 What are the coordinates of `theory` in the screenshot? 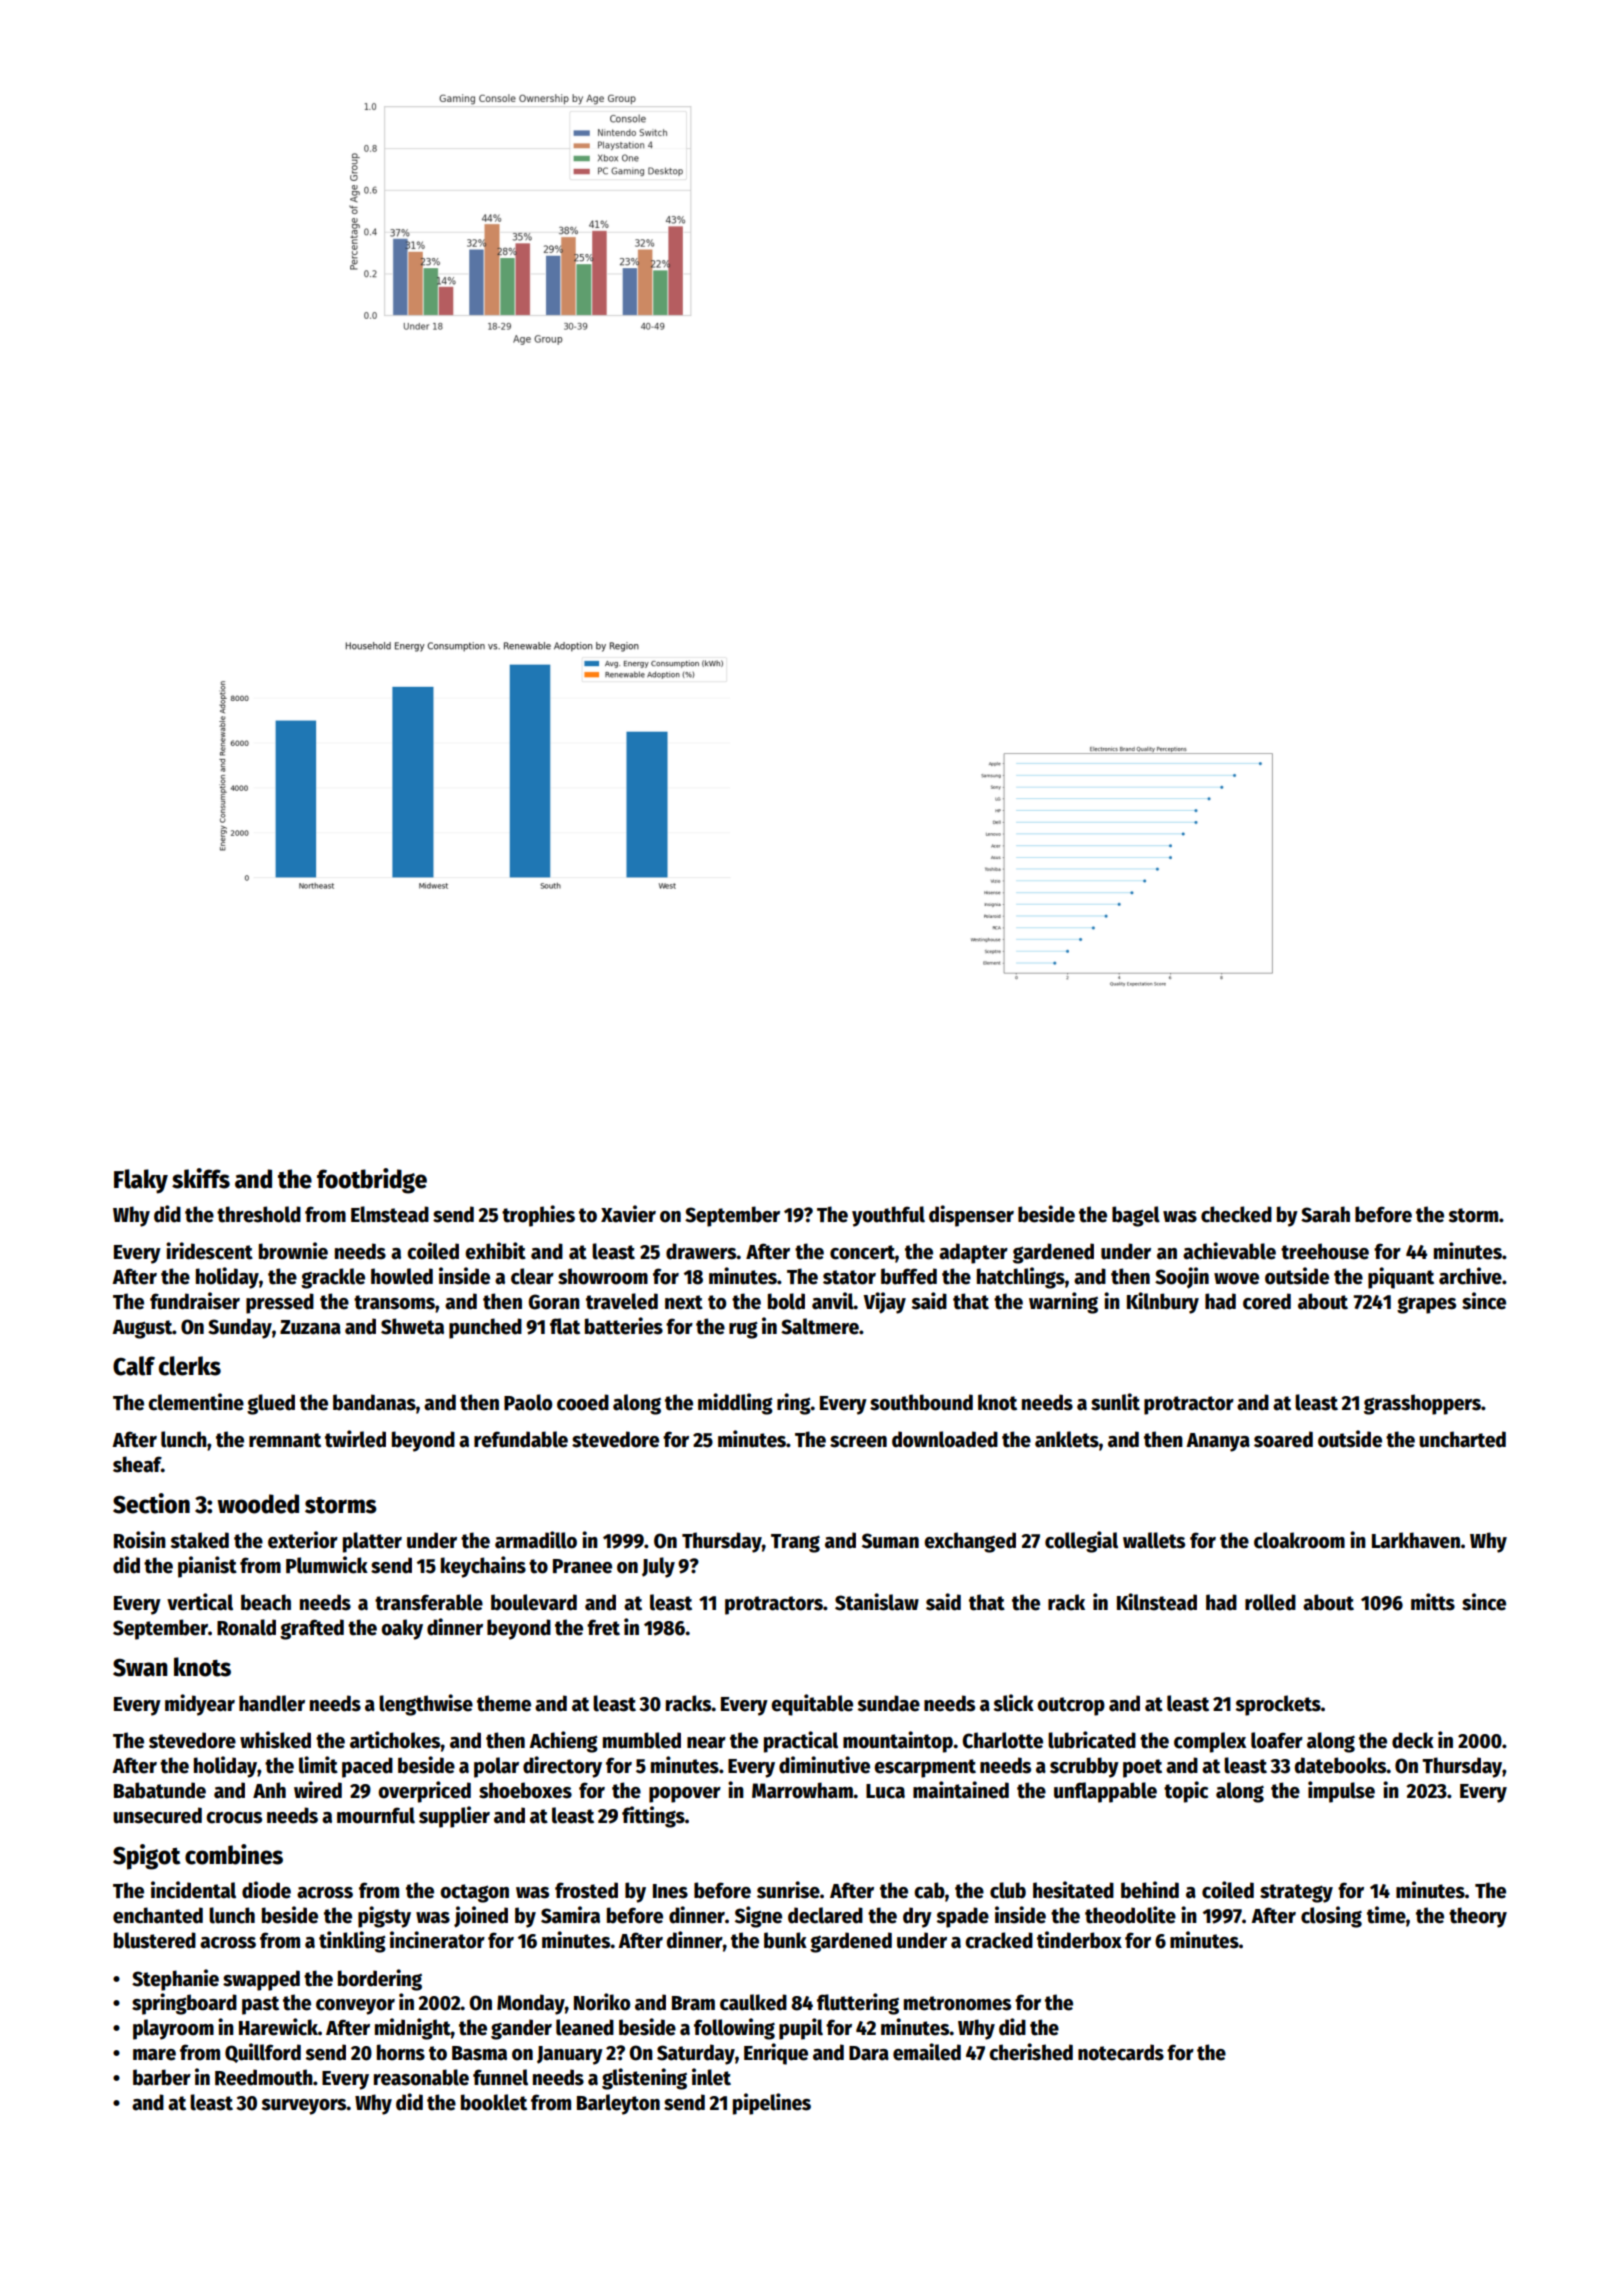 It's located at (1478, 1917).
